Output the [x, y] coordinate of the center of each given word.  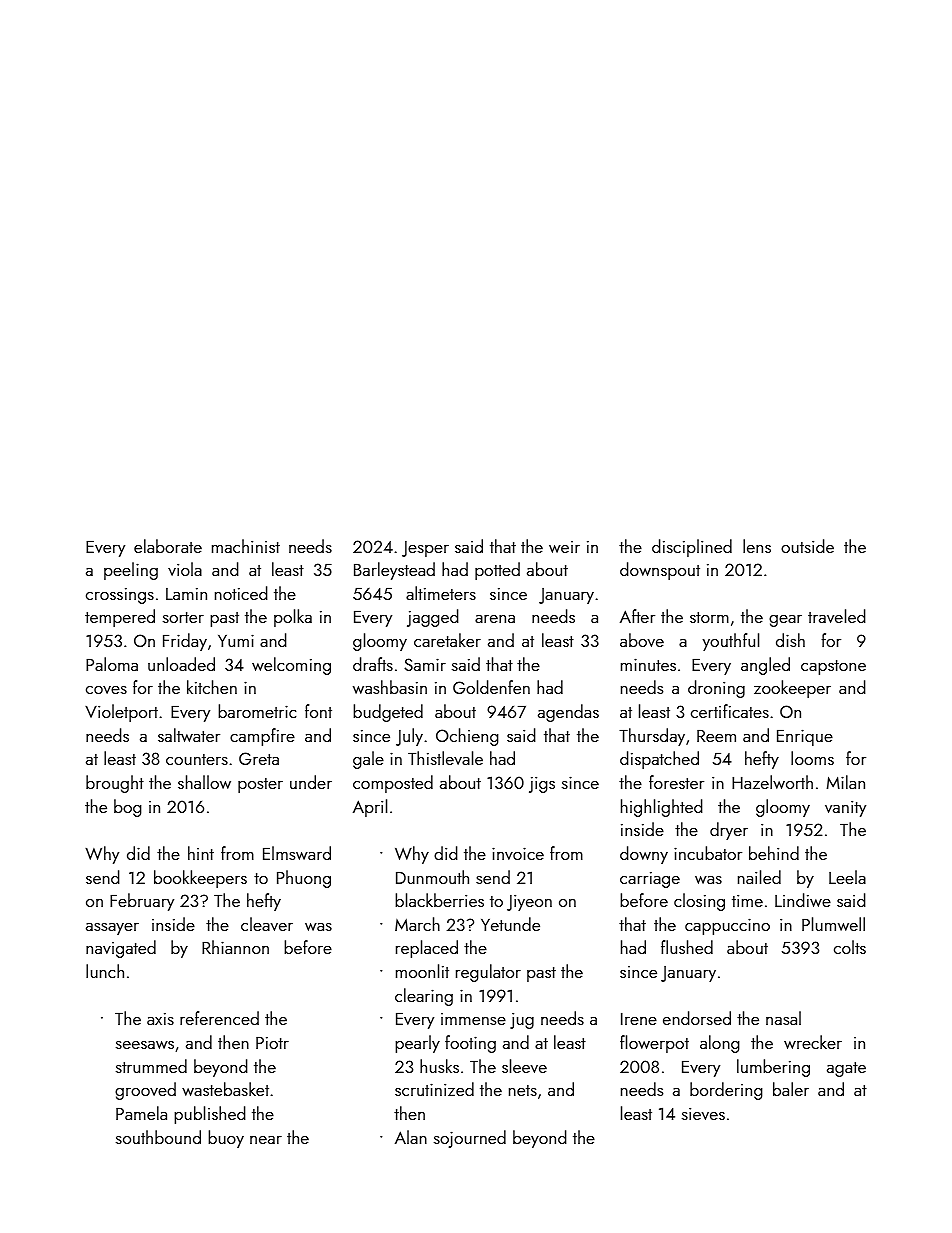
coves [106, 690]
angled [765, 666]
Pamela [141, 1113]
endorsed [697, 1018]
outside [807, 546]
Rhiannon [235, 947]
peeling [131, 571]
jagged [433, 618]
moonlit [422, 971]
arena [495, 619]
